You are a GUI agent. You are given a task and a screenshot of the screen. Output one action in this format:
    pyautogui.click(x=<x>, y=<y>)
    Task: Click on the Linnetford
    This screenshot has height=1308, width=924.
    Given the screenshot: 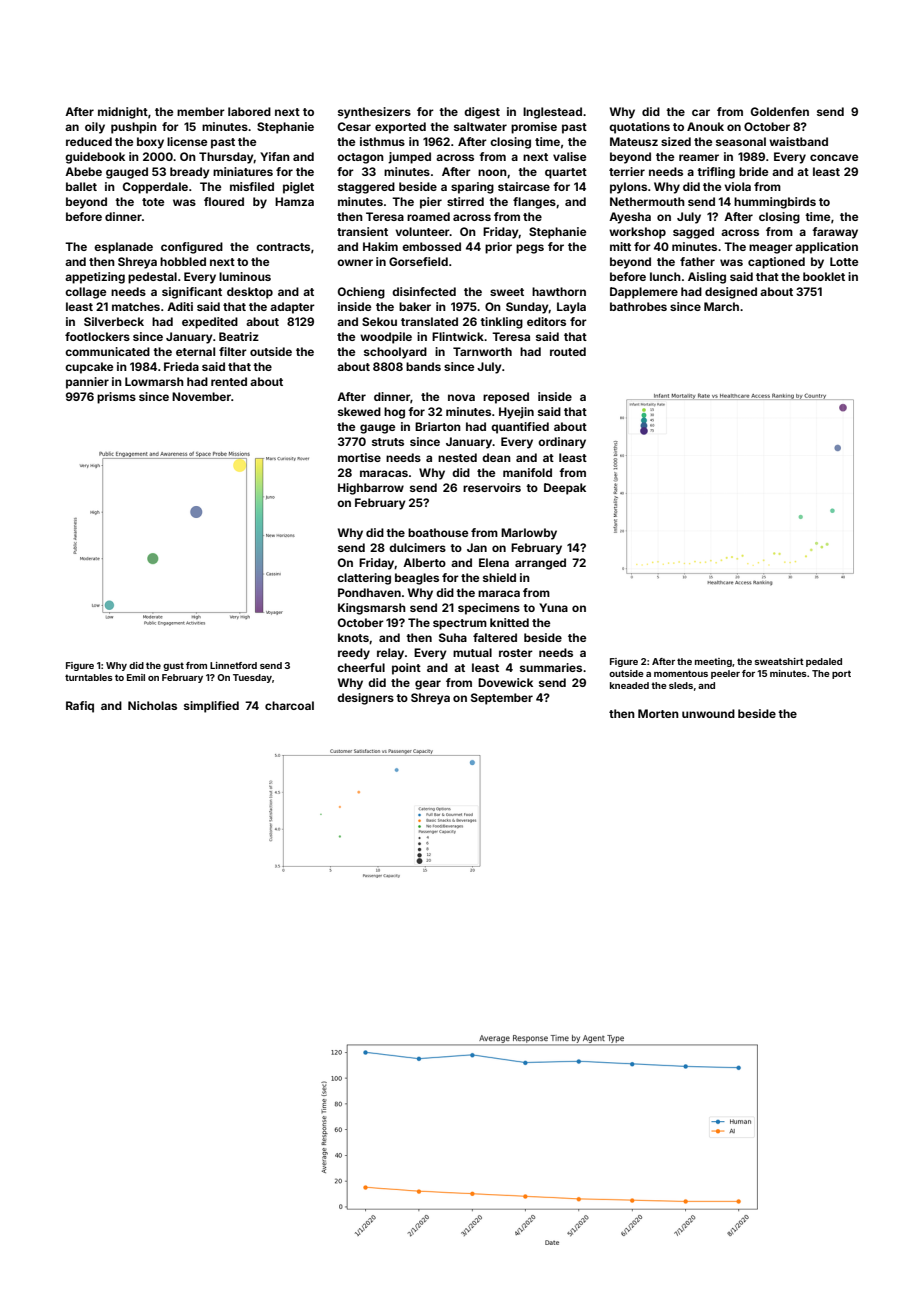 What is the action you would take?
    pyautogui.click(x=233, y=665)
